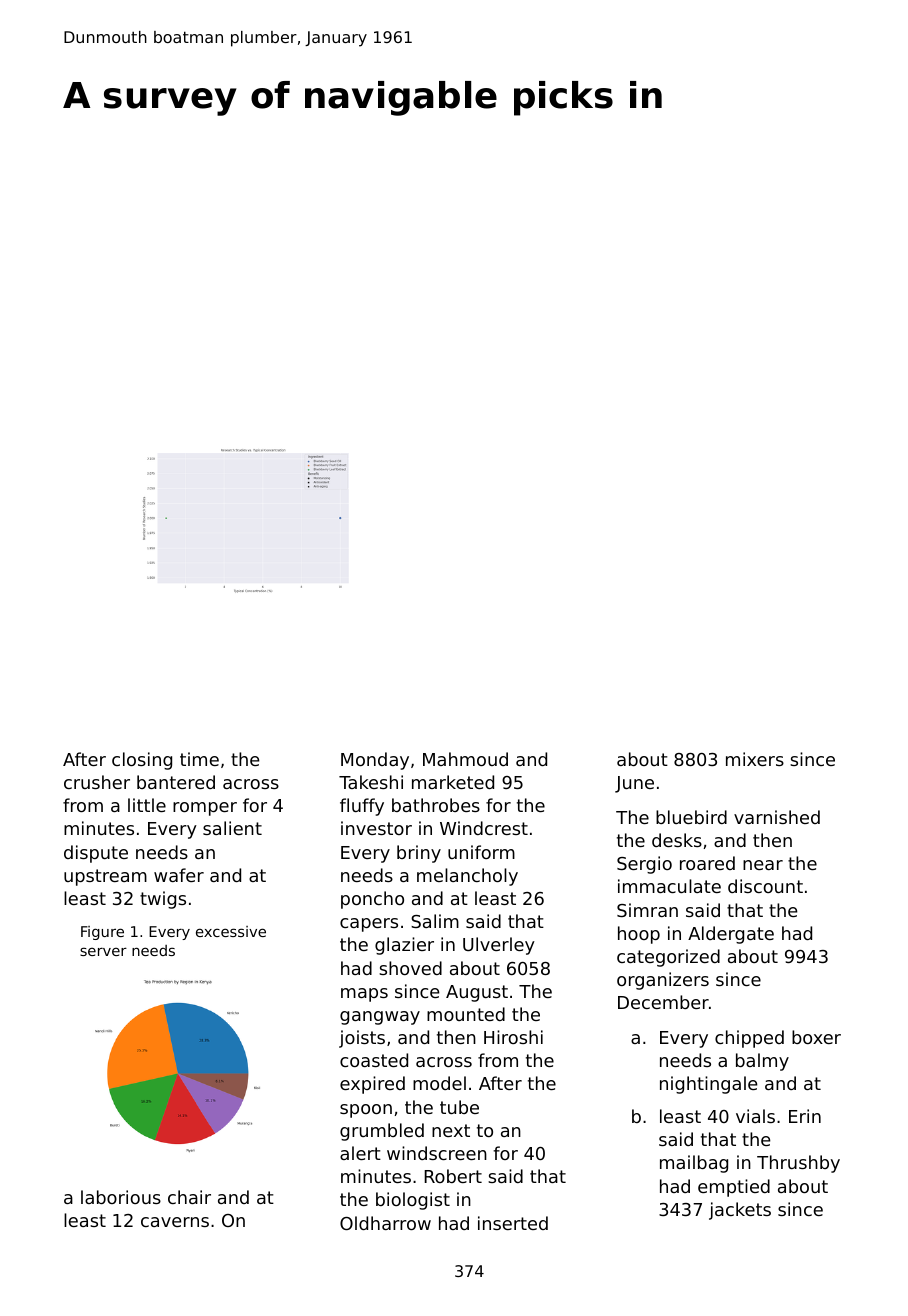 The height and width of the document is (1316, 908). Describe the element at coordinates (677, 840) in the document. I see `desks` at that location.
